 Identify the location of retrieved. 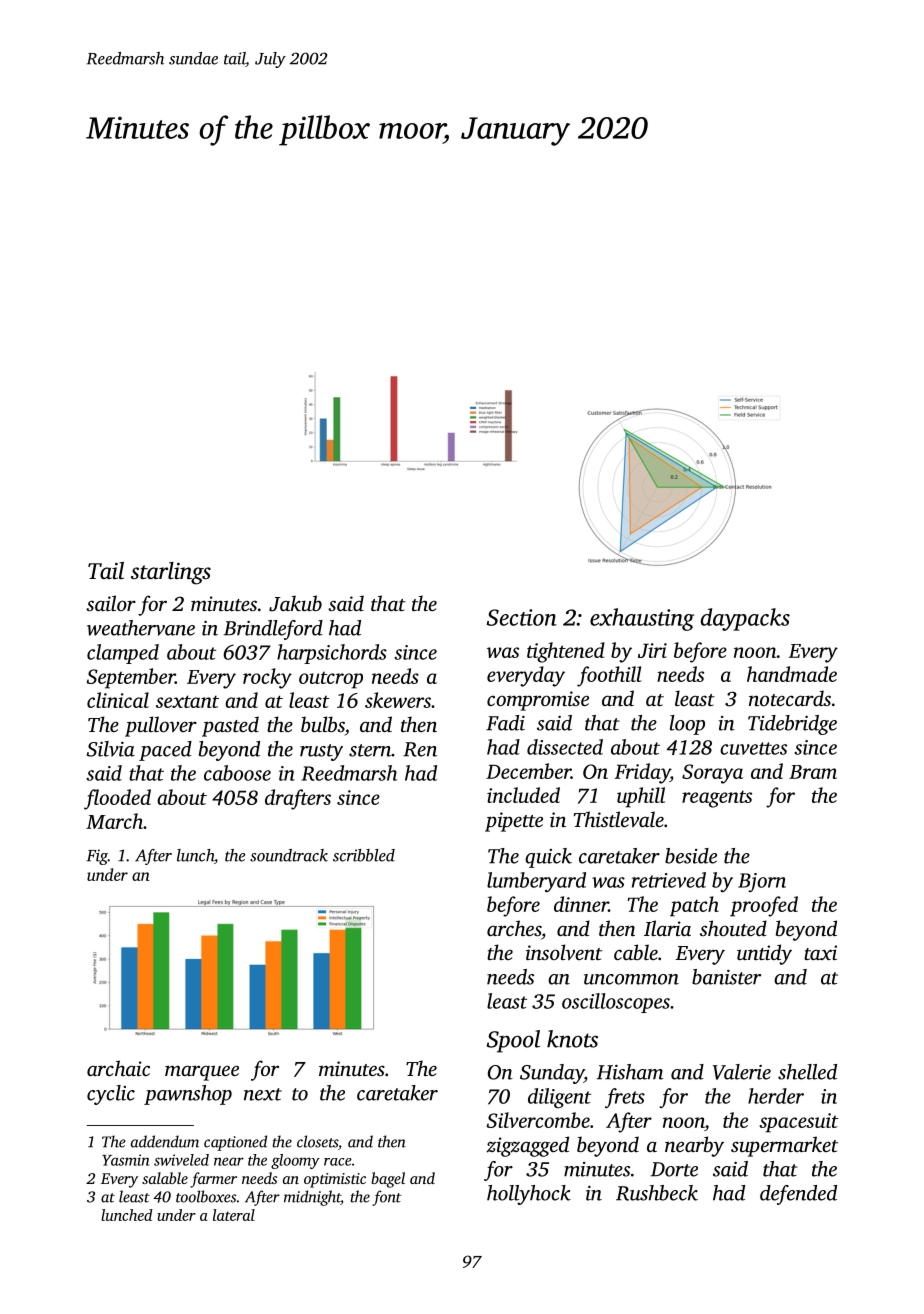
(669, 880).
